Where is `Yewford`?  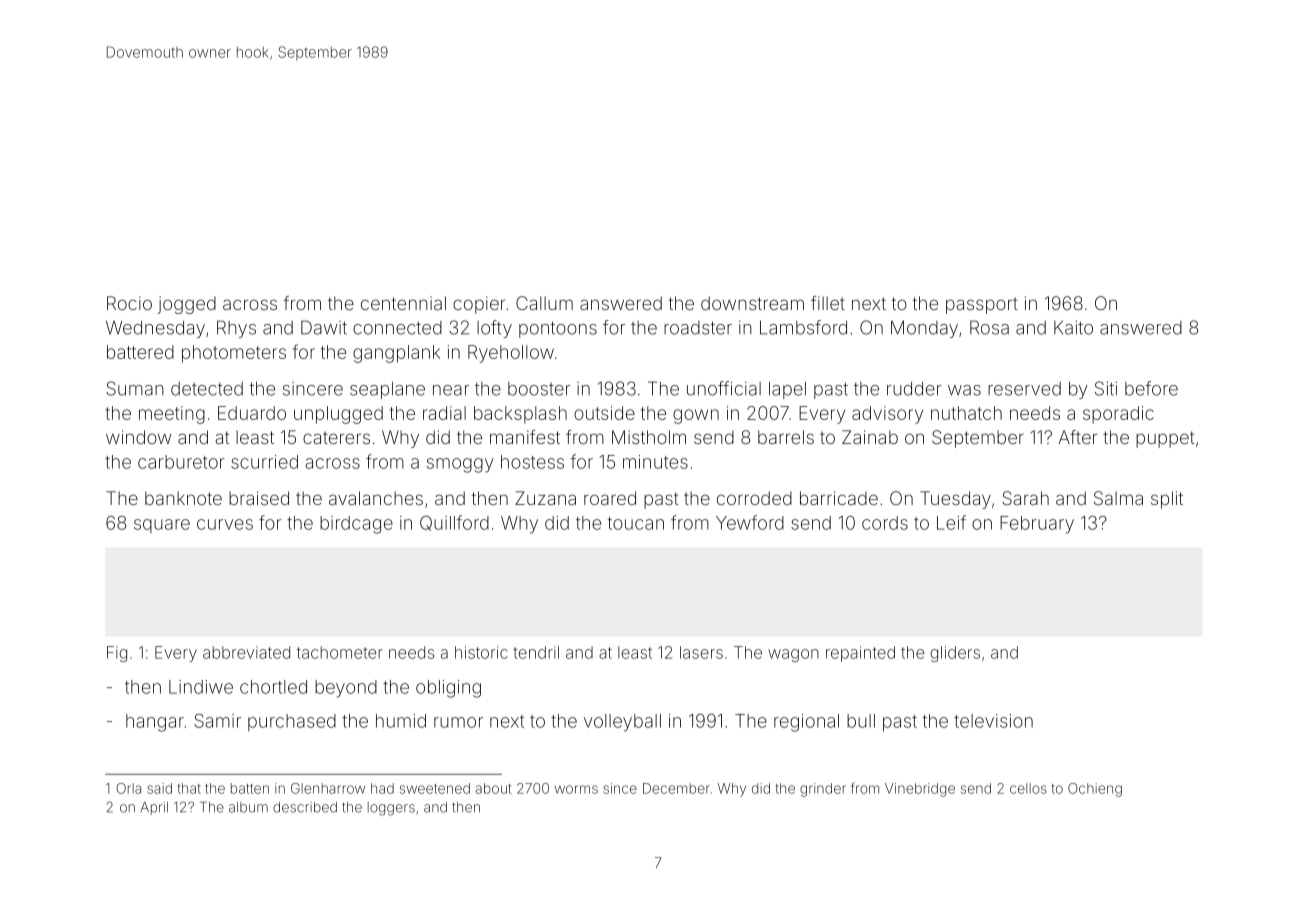
Yewford is located at coordinates (750, 522).
